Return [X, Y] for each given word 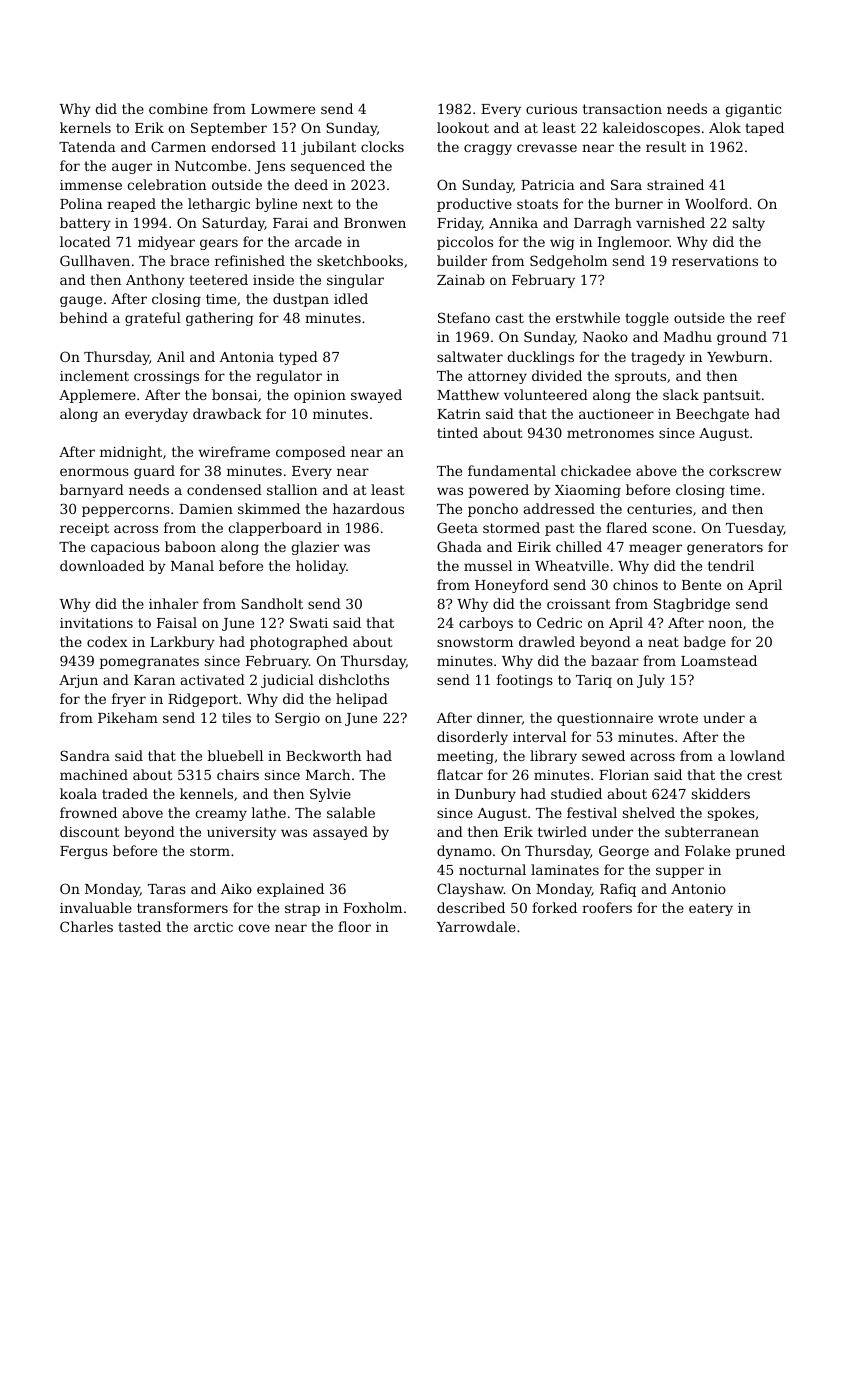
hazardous [368, 508]
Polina [81, 203]
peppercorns [126, 511]
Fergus [84, 852]
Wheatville [572, 565]
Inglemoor [634, 243]
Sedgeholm [568, 262]
